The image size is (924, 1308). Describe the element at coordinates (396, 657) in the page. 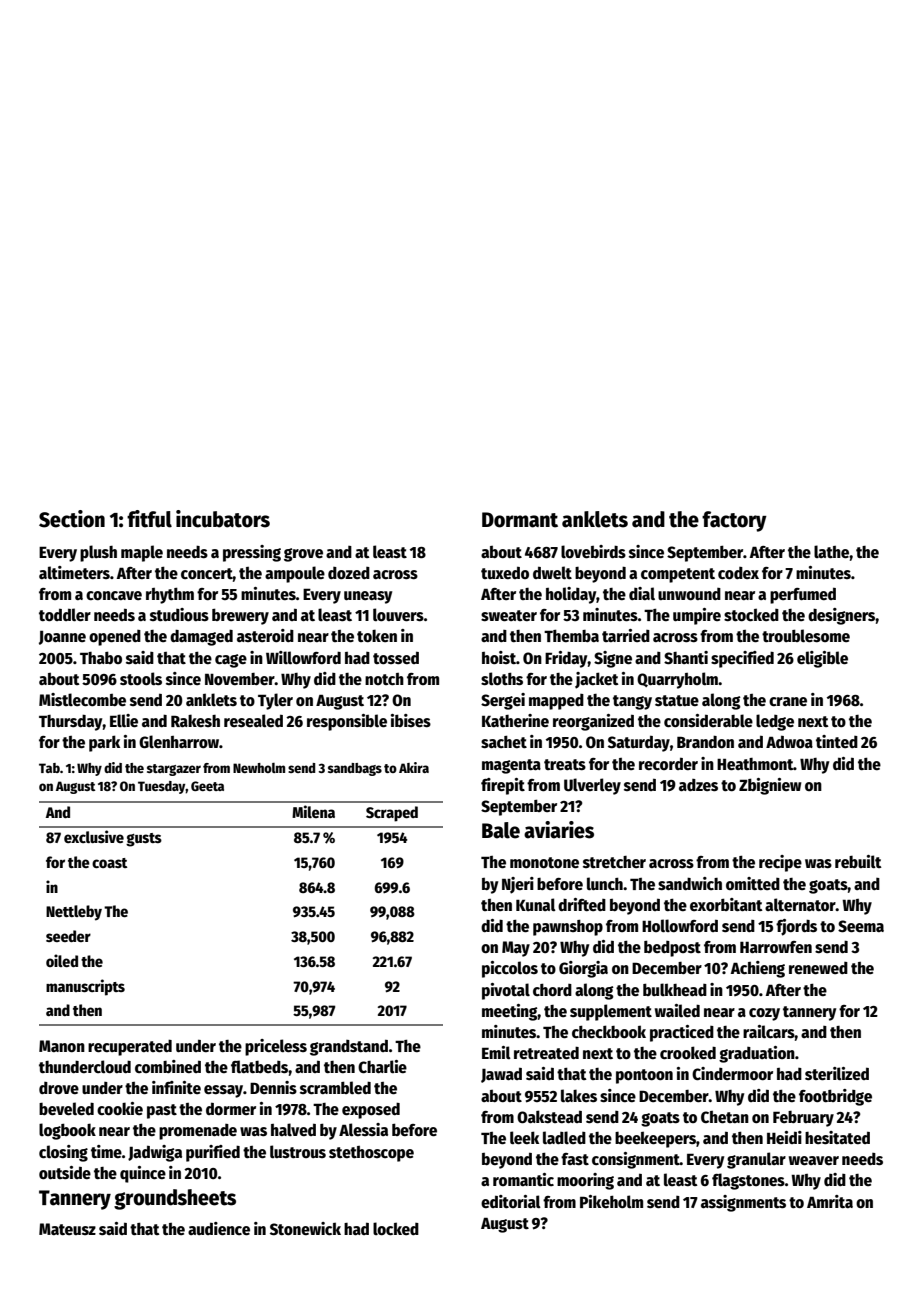

I see `tossed` at that location.
